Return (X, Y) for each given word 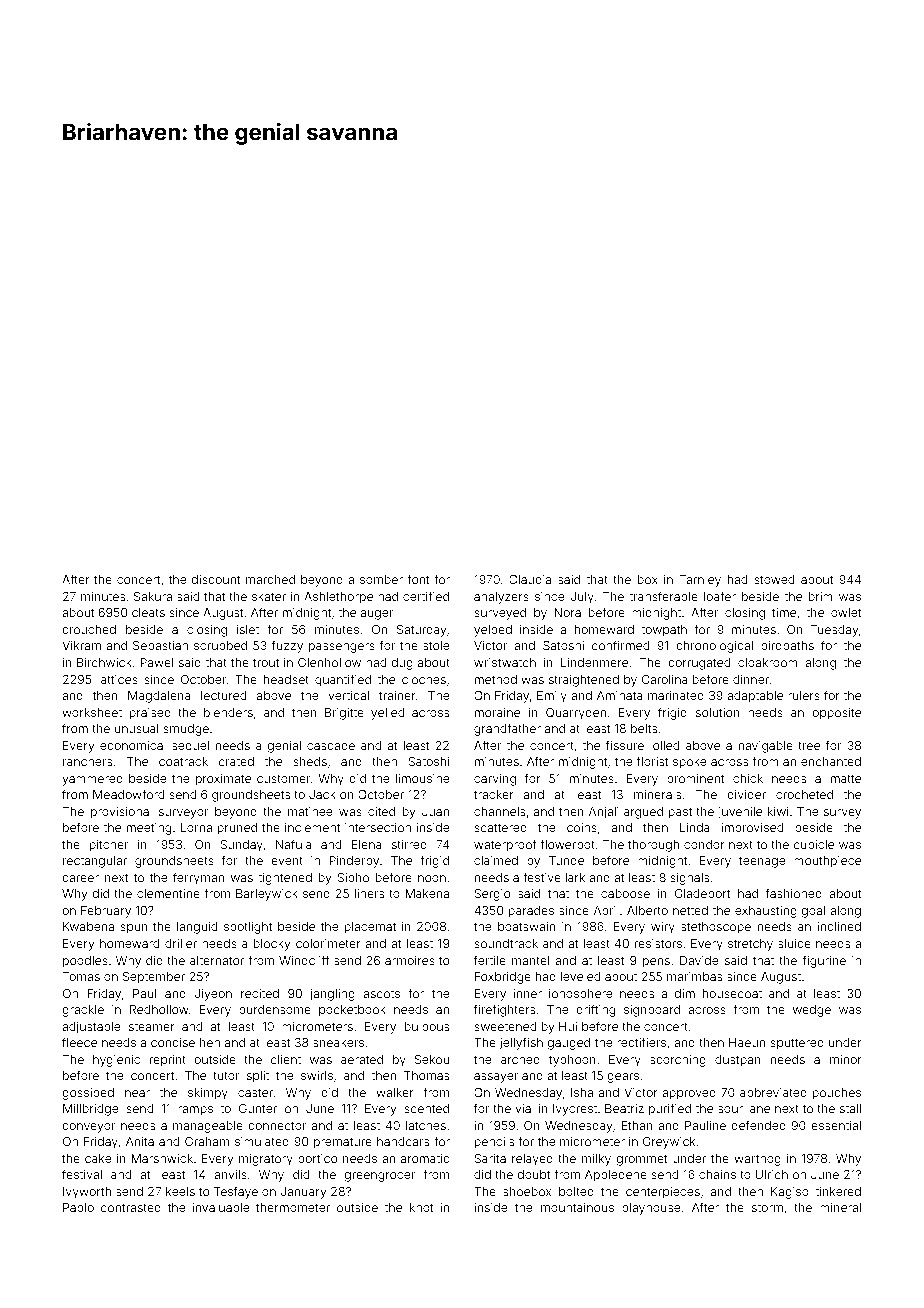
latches (426, 1125)
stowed (774, 579)
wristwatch (505, 662)
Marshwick (162, 1158)
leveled (580, 976)
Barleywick (267, 895)
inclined (839, 926)
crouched (89, 629)
